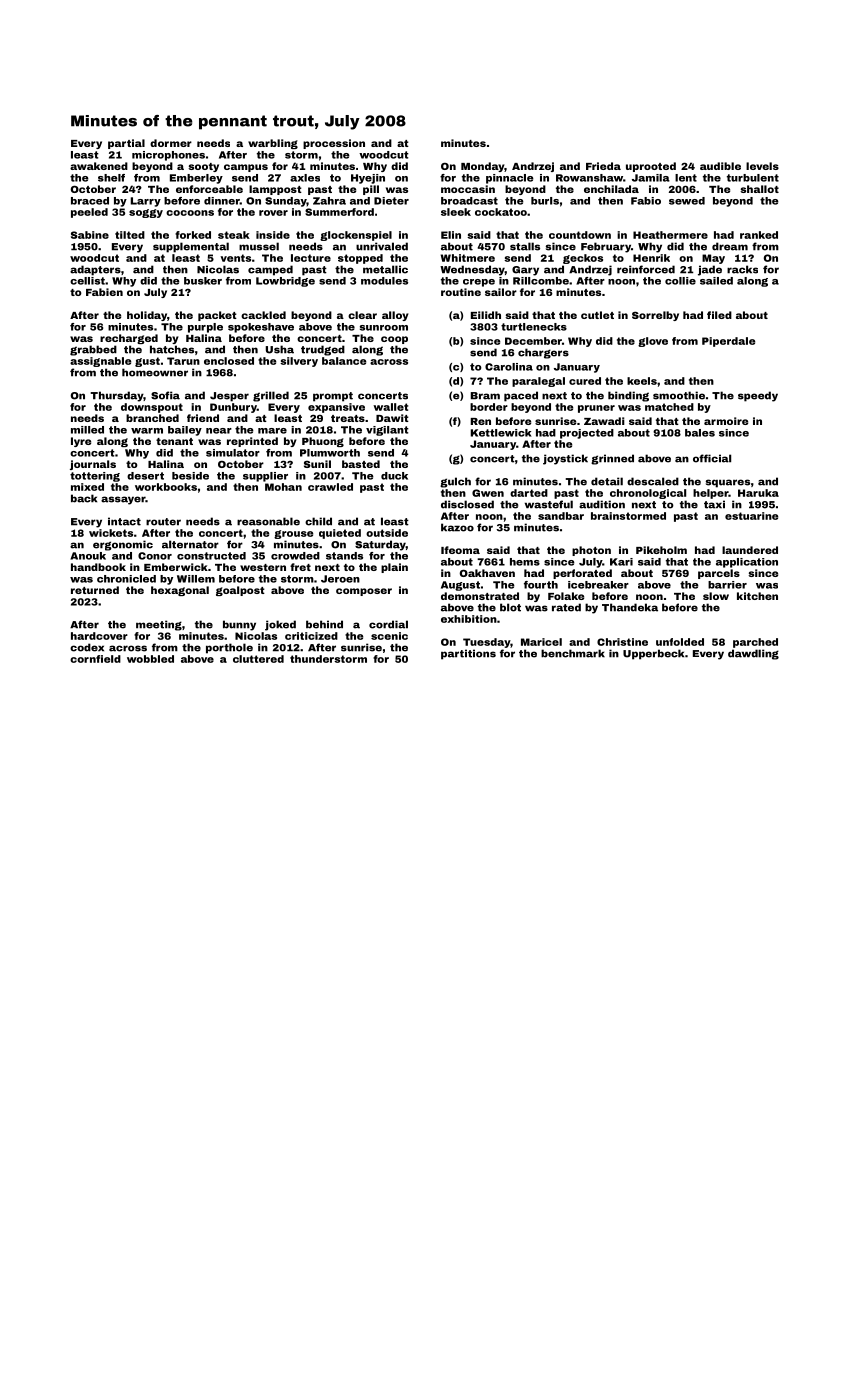 The height and width of the image is (1400, 849). What do you see at coordinates (203, 418) in the image?
I see `friend` at bounding box center [203, 418].
